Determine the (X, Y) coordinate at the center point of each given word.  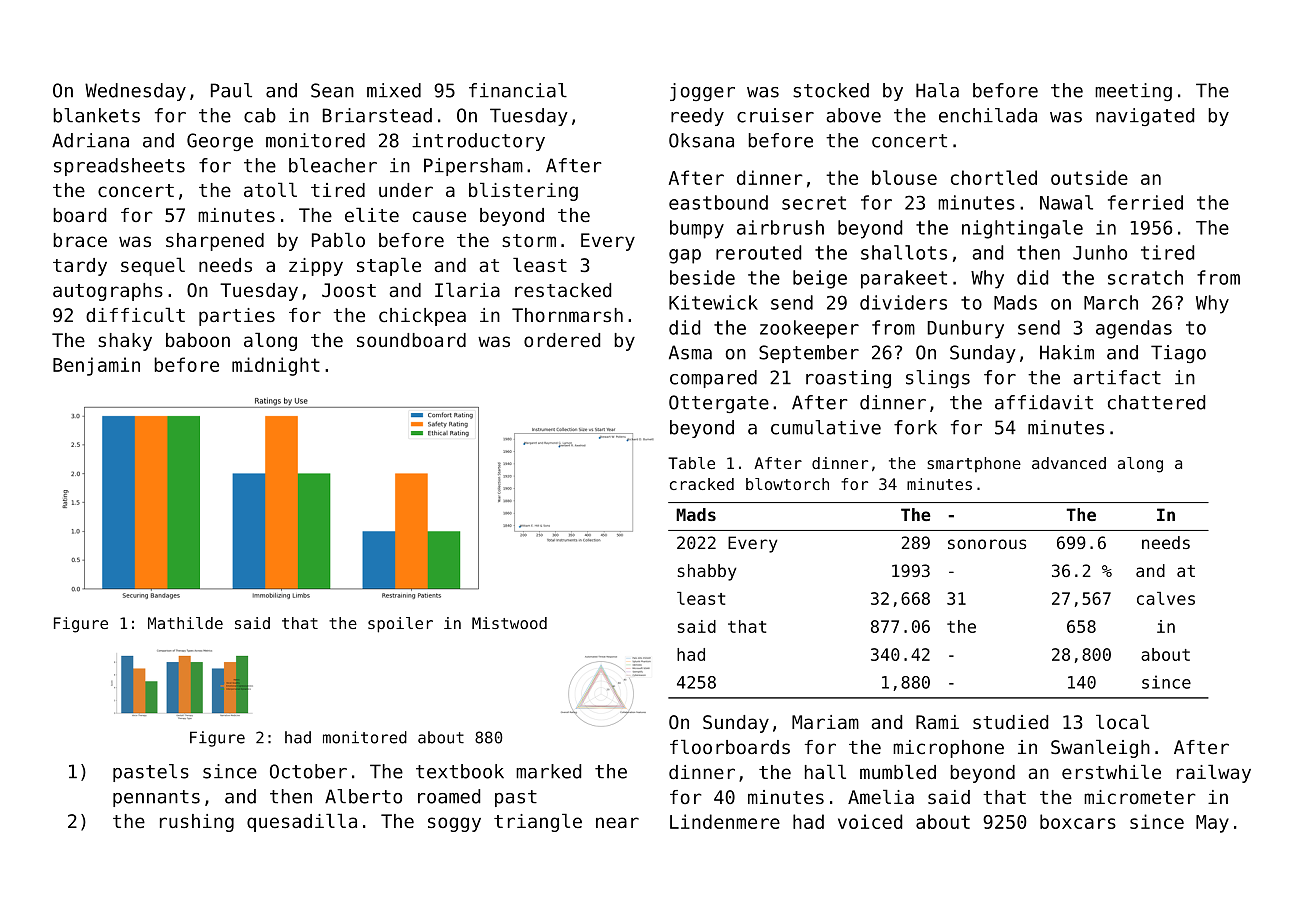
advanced (1069, 463)
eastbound (718, 202)
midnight (276, 366)
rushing (197, 823)
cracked (702, 484)
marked (548, 771)
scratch (1145, 277)
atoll (270, 189)
